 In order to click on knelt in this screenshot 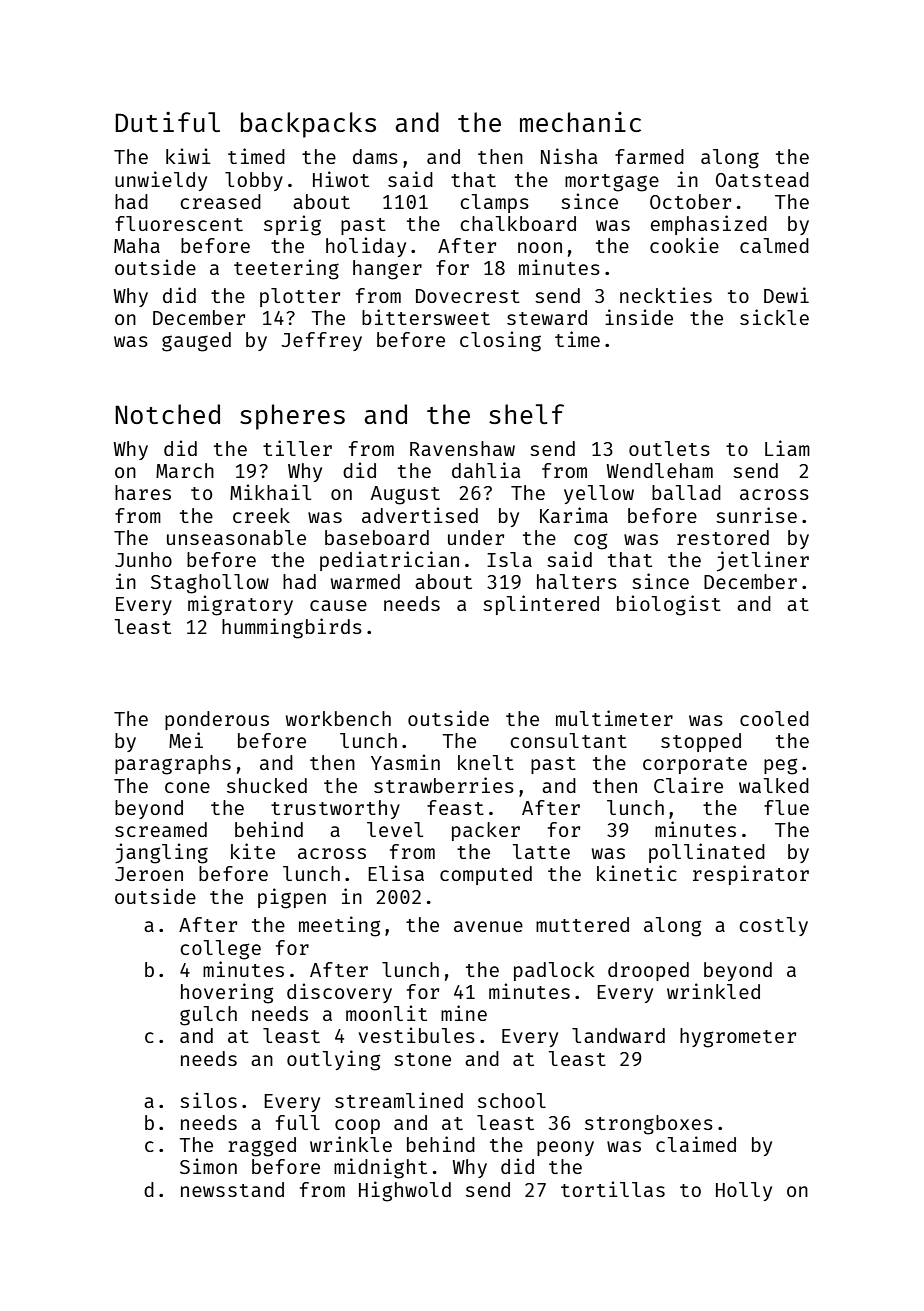, I will do `click(486, 762)`.
